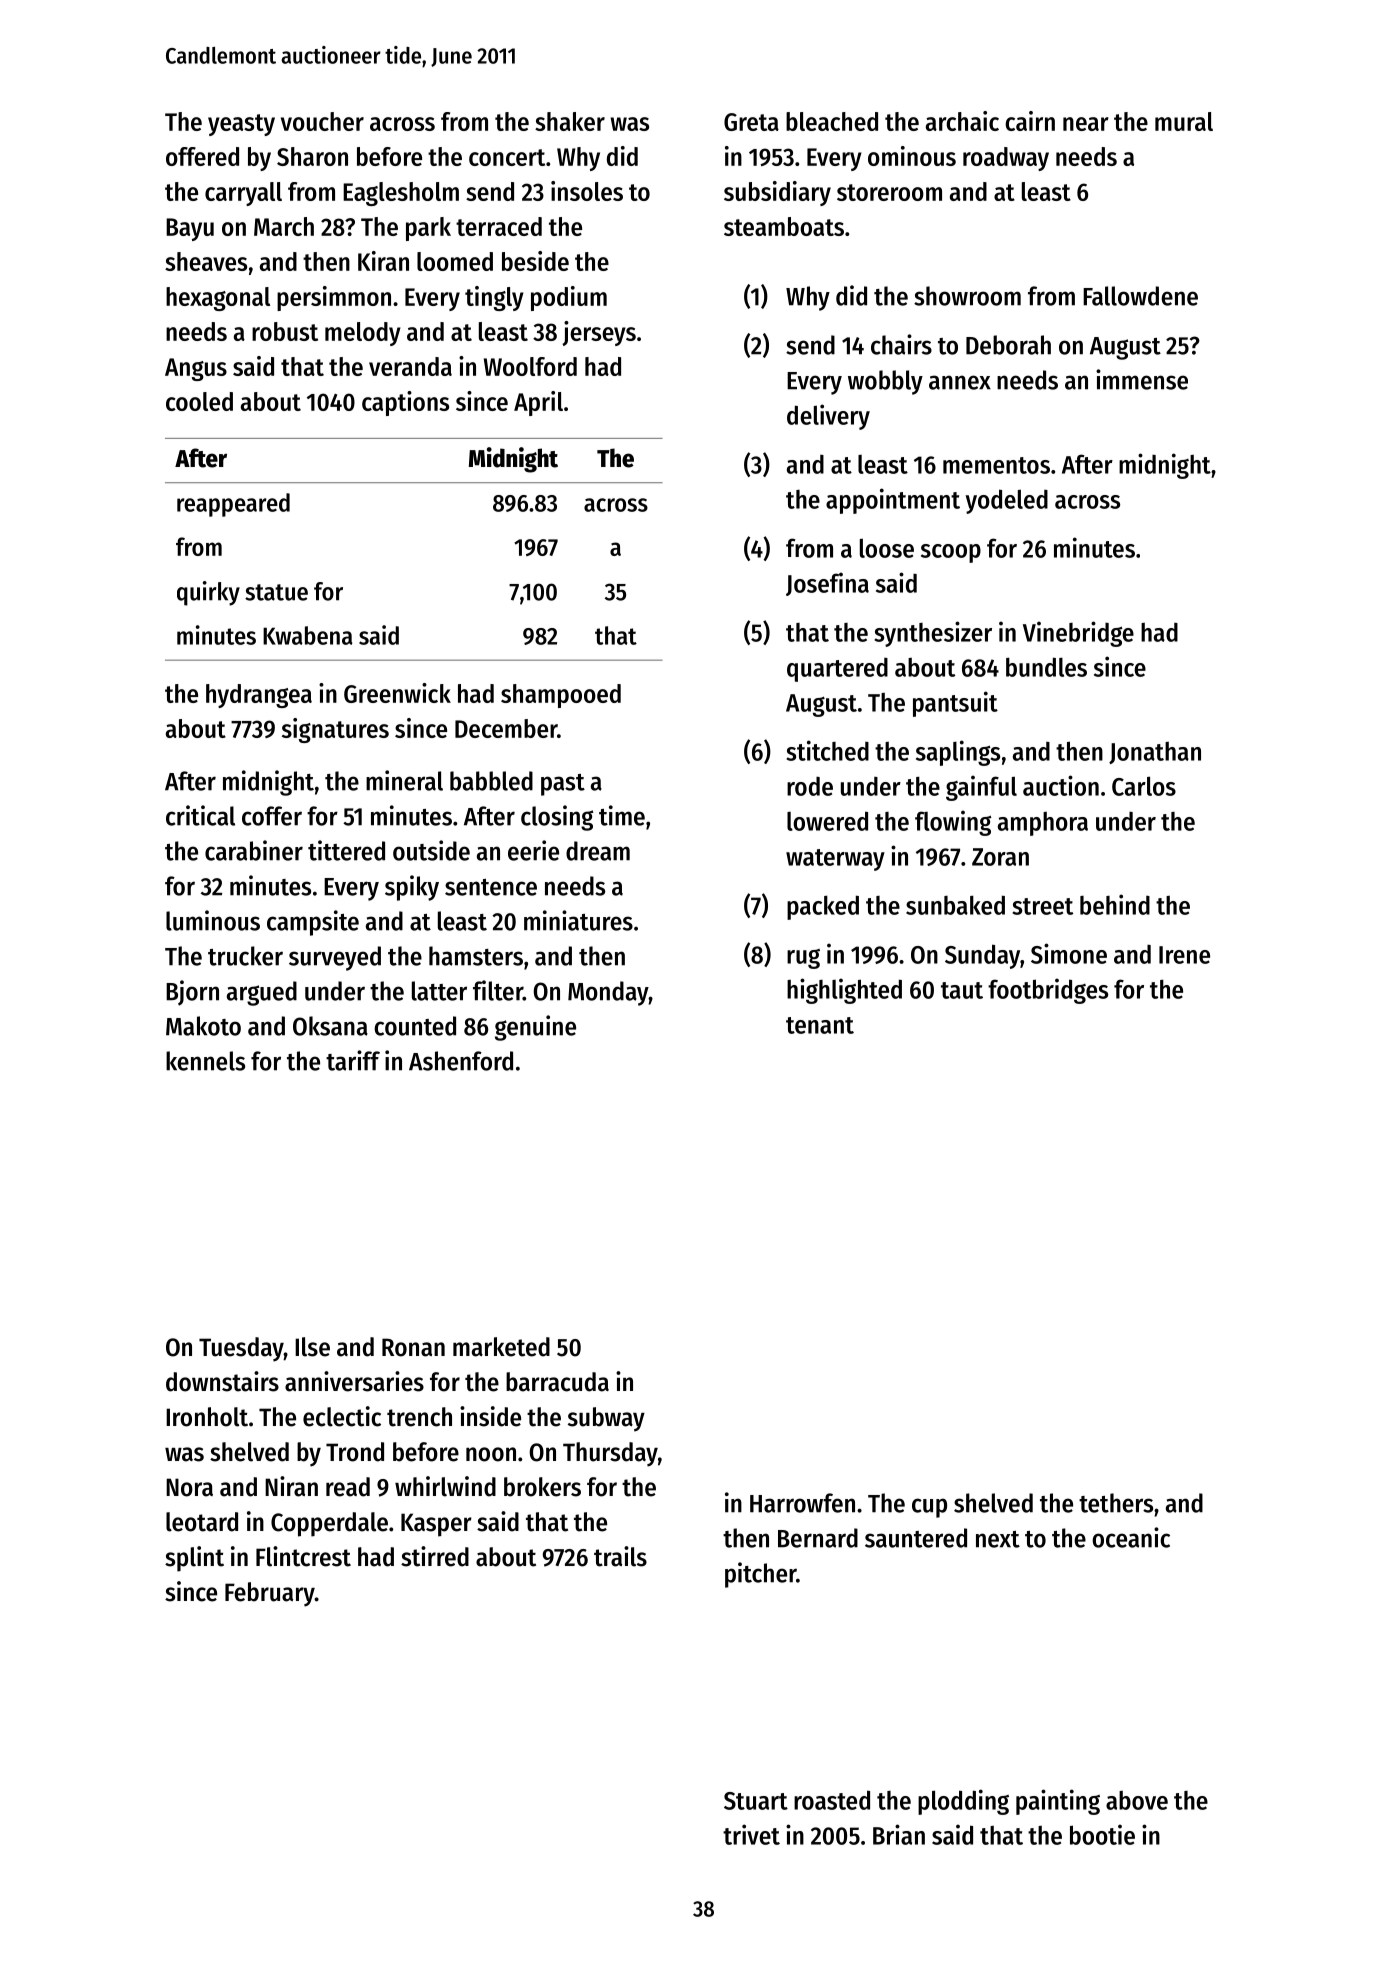  Describe the element at coordinates (189, 1487) in the screenshot. I see `Nora` at that location.
